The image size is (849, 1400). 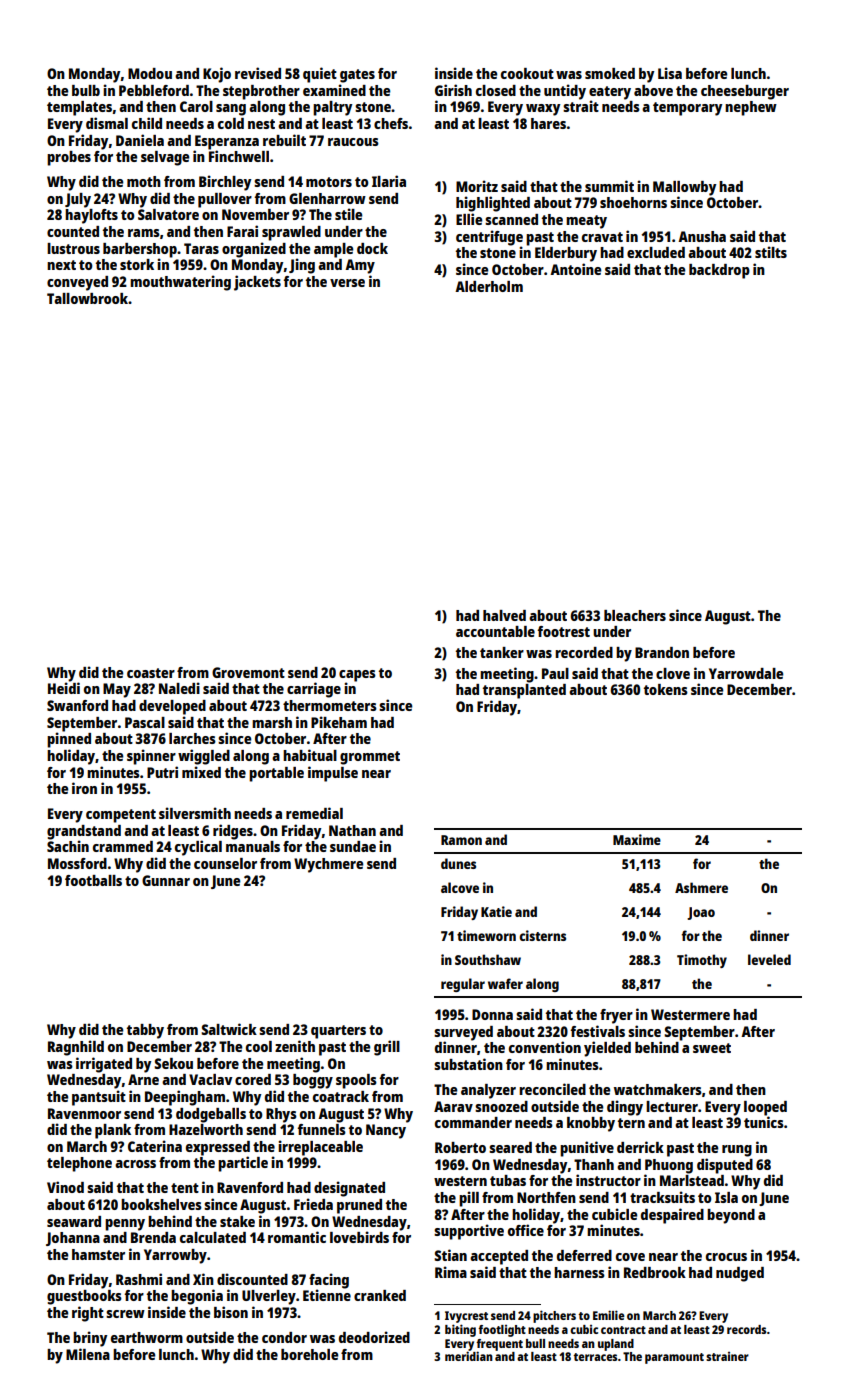 I want to click on backdrop, so click(x=719, y=271).
